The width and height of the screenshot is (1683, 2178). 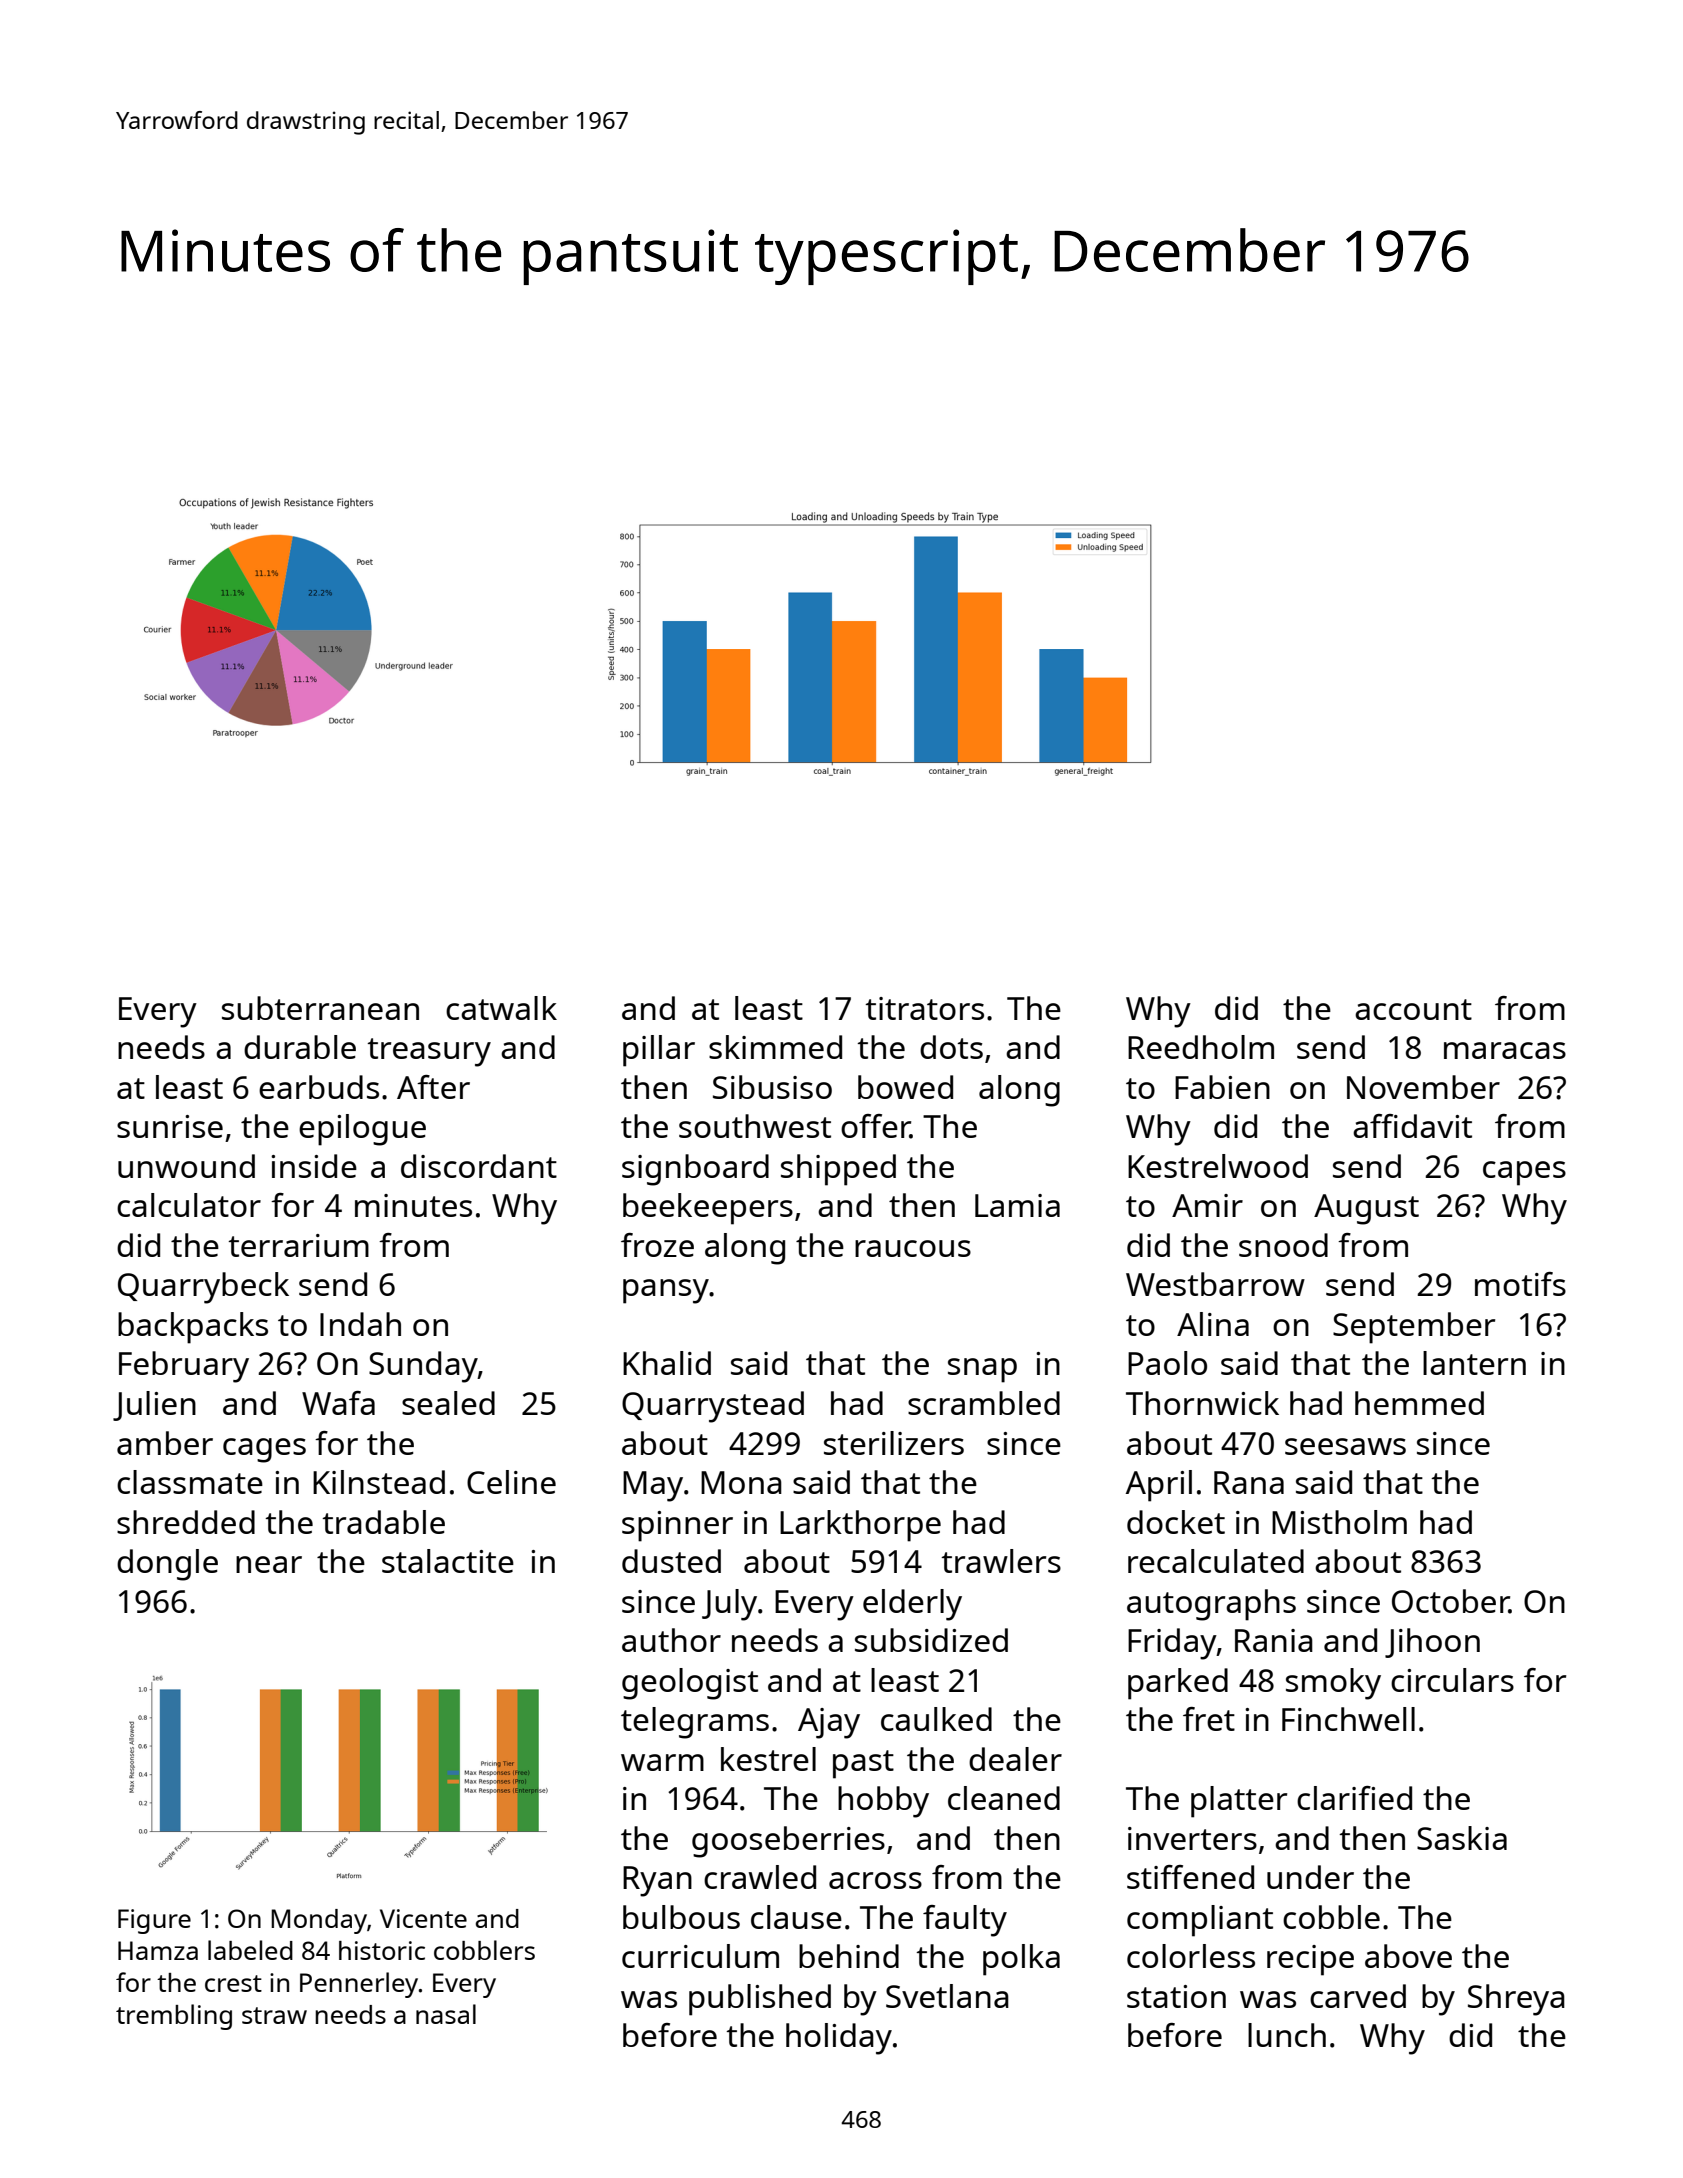 I want to click on Fabien, so click(x=1222, y=1087).
